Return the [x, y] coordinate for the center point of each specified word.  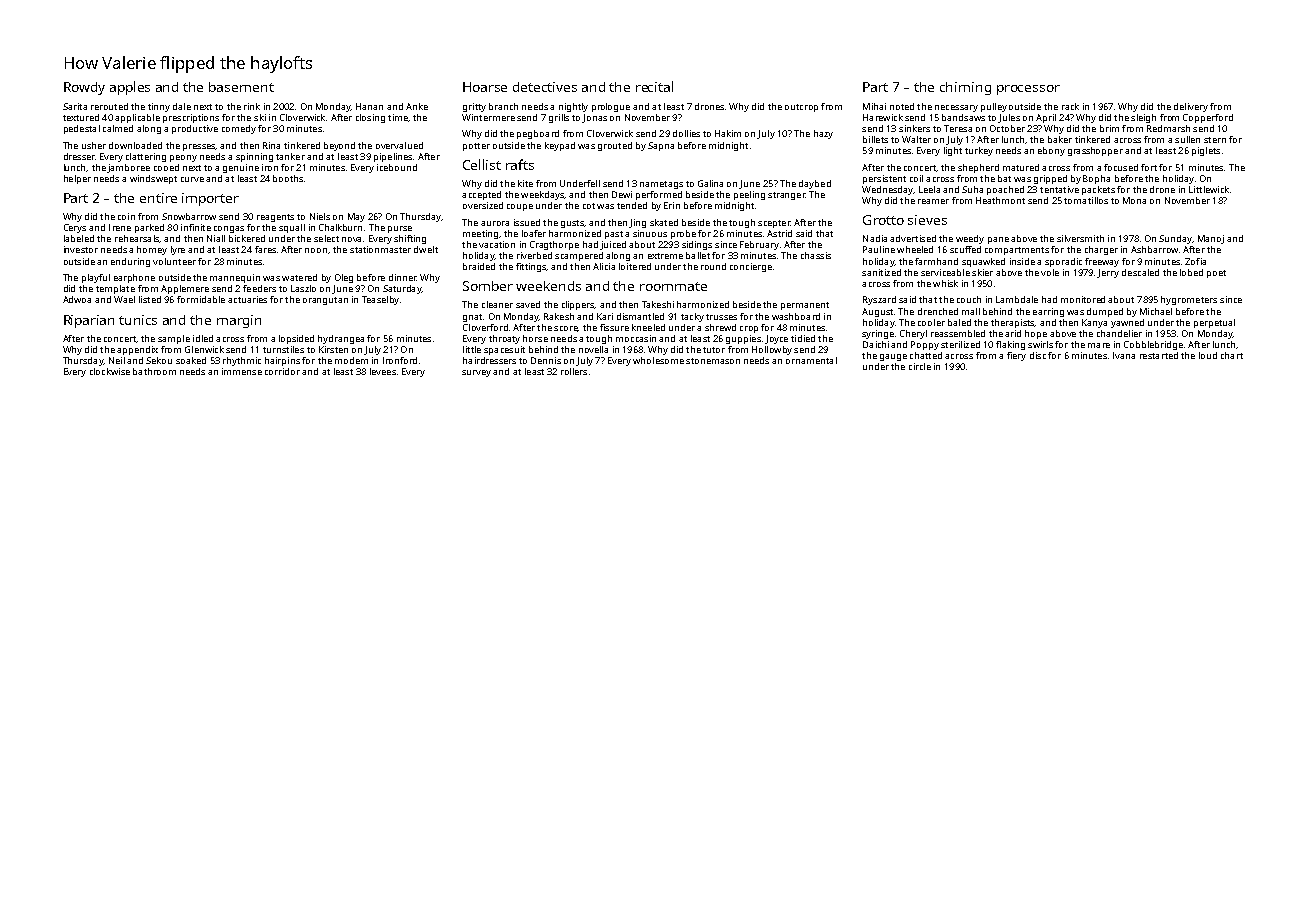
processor [1028, 90]
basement [241, 87]
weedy [970, 239]
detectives [545, 87]
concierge [751, 267]
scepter [774, 224]
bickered [247, 238]
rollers [574, 371]
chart [1232, 355]
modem [351, 360]
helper [77, 179]
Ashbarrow [1154, 249]
